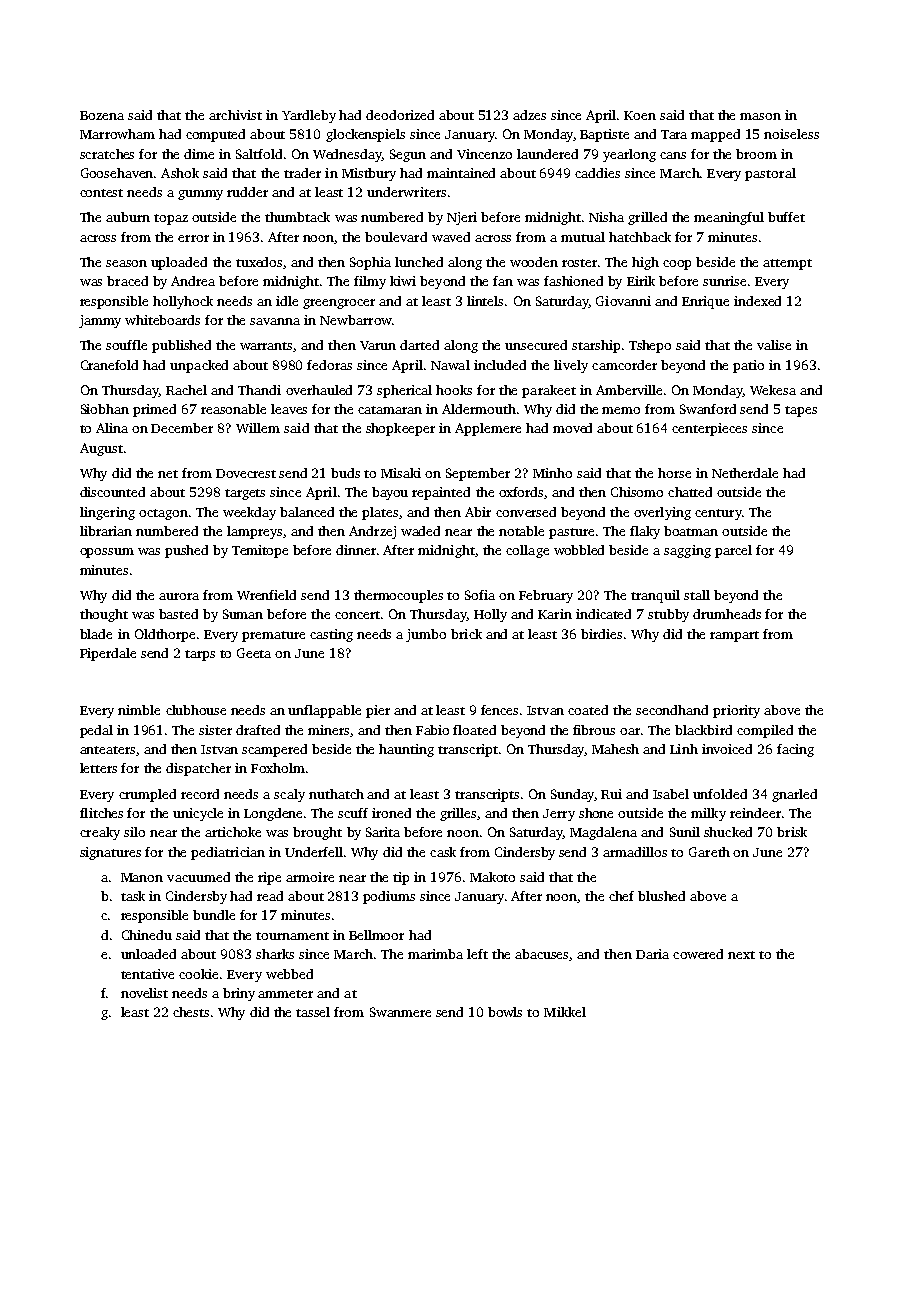 The height and width of the image is (1316, 908). Describe the element at coordinates (640, 115) in the image. I see `Koen` at that location.
